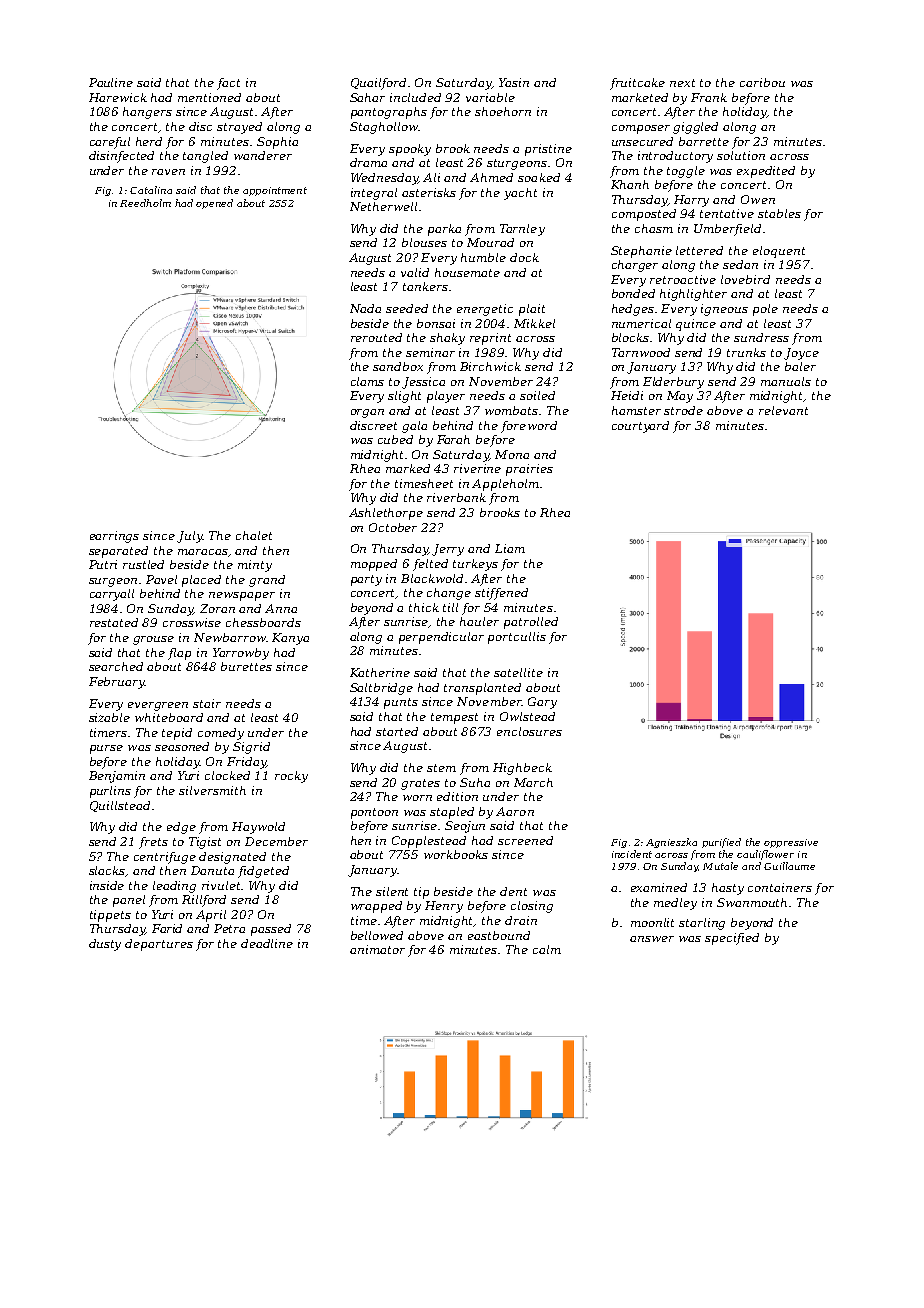 The height and width of the screenshot is (1308, 924). Describe the element at coordinates (547, 949) in the screenshot. I see `calm` at that location.
